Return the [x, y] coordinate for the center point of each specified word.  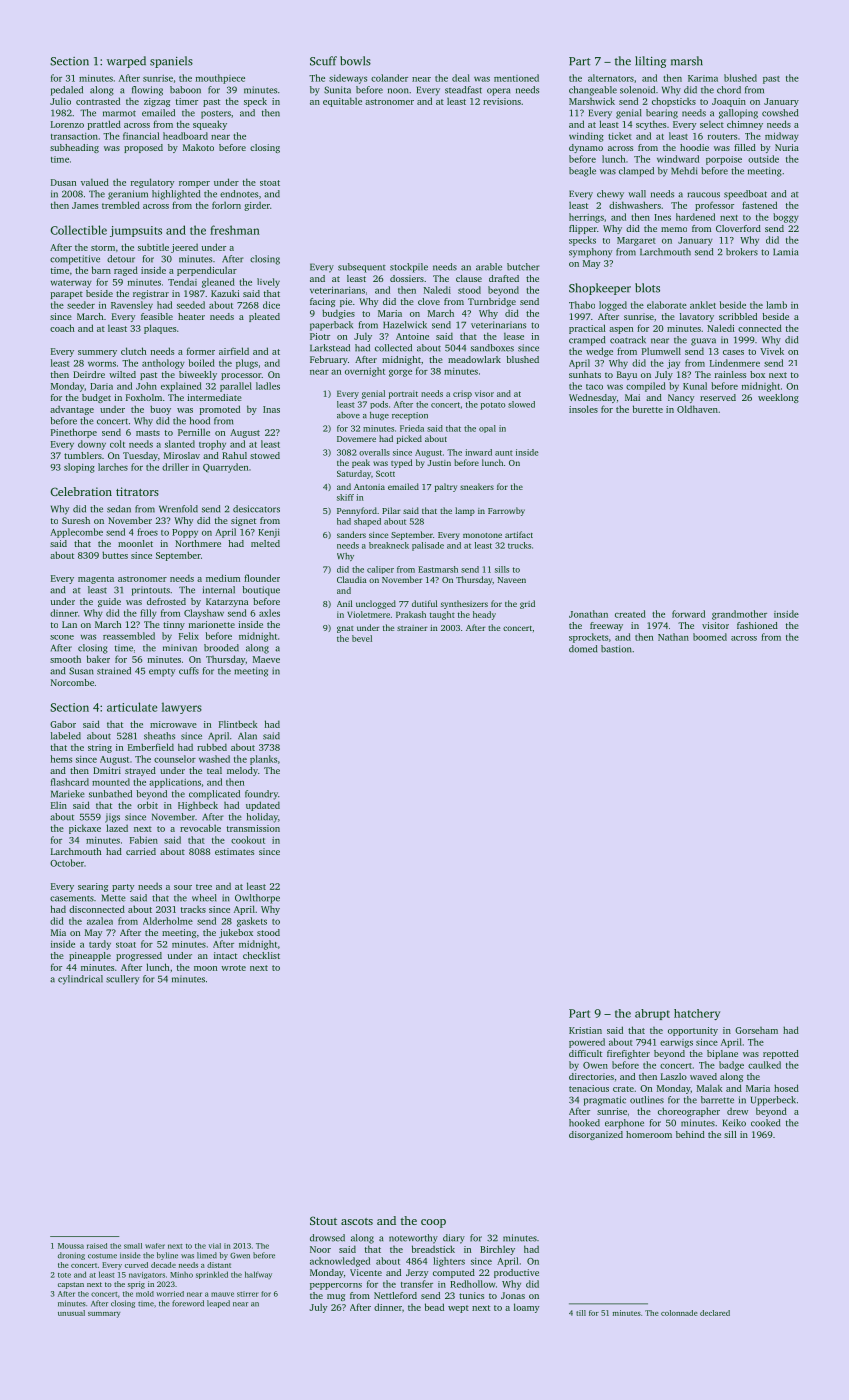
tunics [471, 1295]
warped [126, 62]
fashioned [757, 625]
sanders [351, 534]
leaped [218, 1304]
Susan [81, 671]
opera [498, 92]
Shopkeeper [600, 289]
